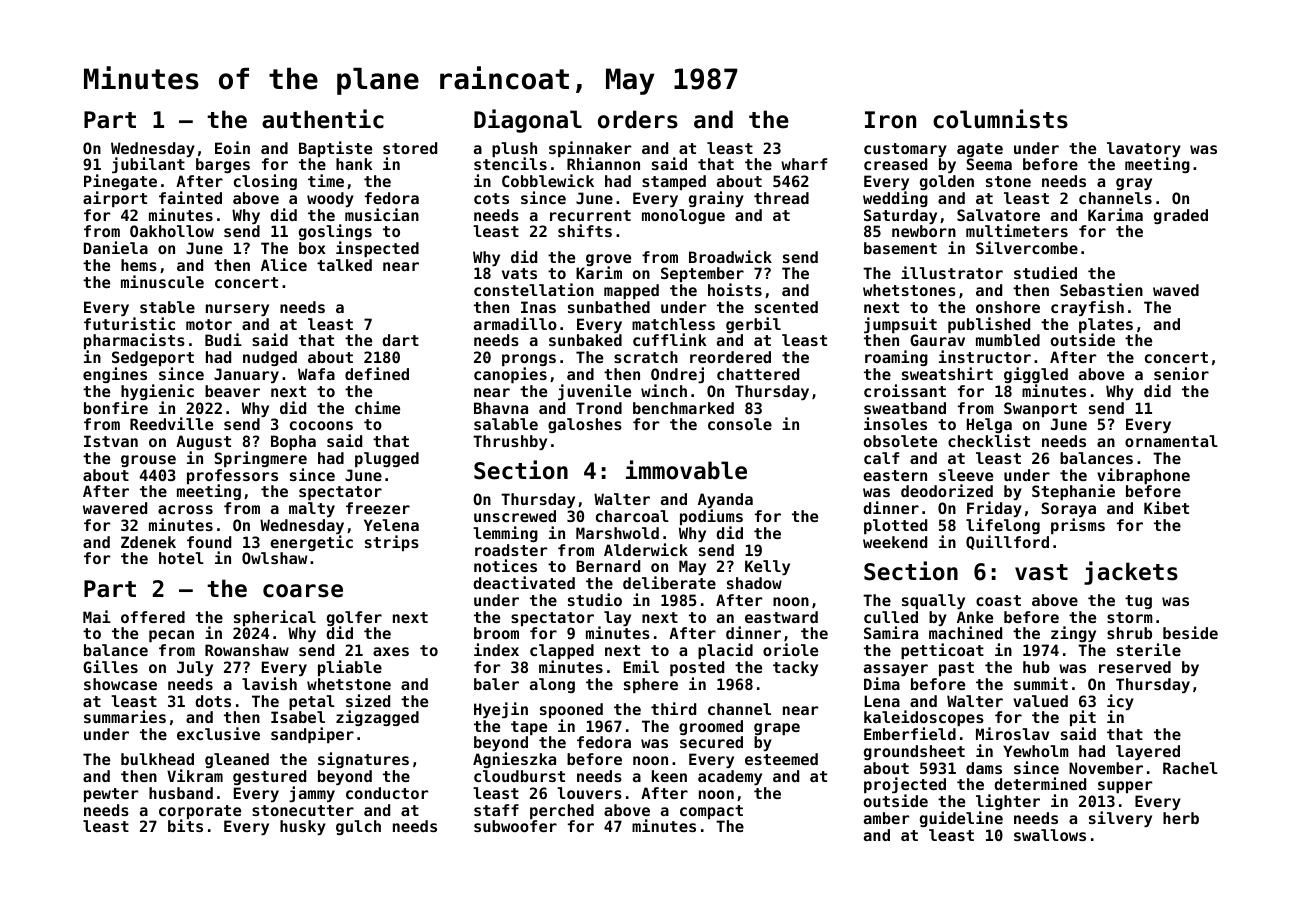 The width and height of the screenshot is (1308, 924). What do you see at coordinates (905, 408) in the screenshot?
I see `sweatband` at bounding box center [905, 408].
